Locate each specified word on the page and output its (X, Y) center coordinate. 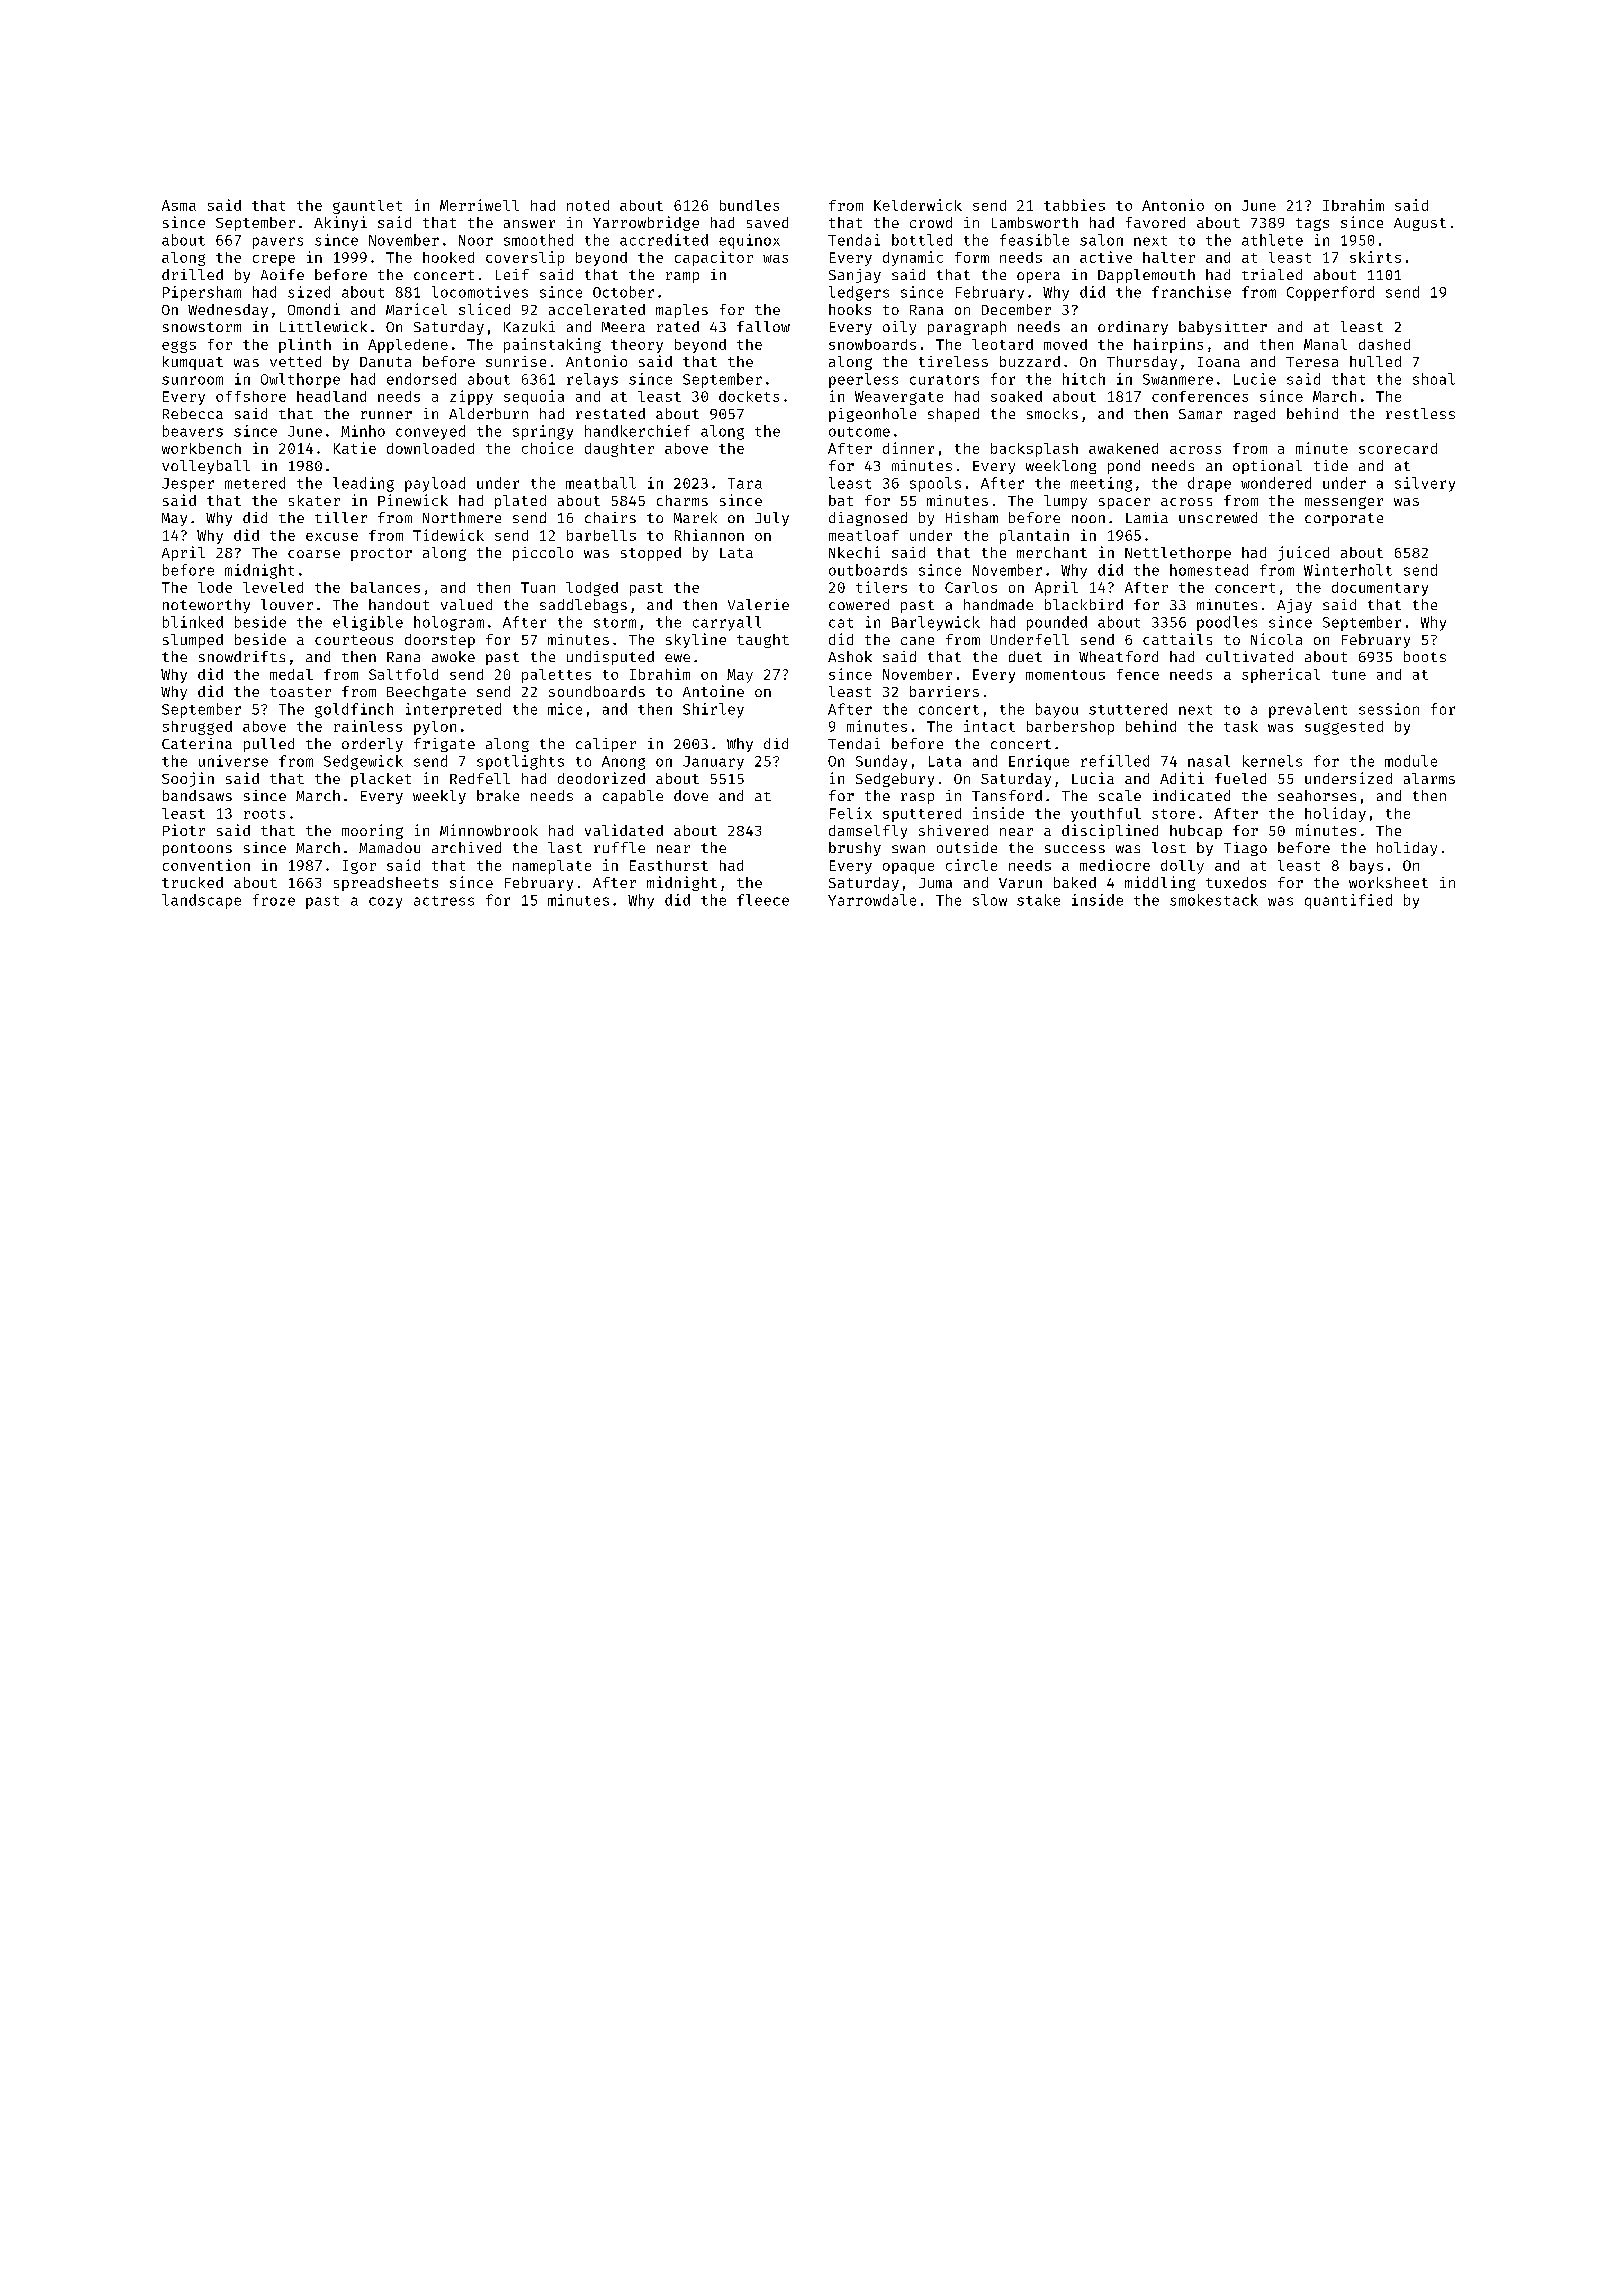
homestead (1209, 570)
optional (1267, 467)
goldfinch (354, 710)
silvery (1425, 484)
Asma (179, 205)
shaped (953, 415)
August (1420, 224)
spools (935, 484)
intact (989, 726)
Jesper (188, 485)
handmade (998, 604)
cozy (385, 903)
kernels (1272, 761)
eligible (368, 623)
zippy (471, 397)
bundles (749, 205)
